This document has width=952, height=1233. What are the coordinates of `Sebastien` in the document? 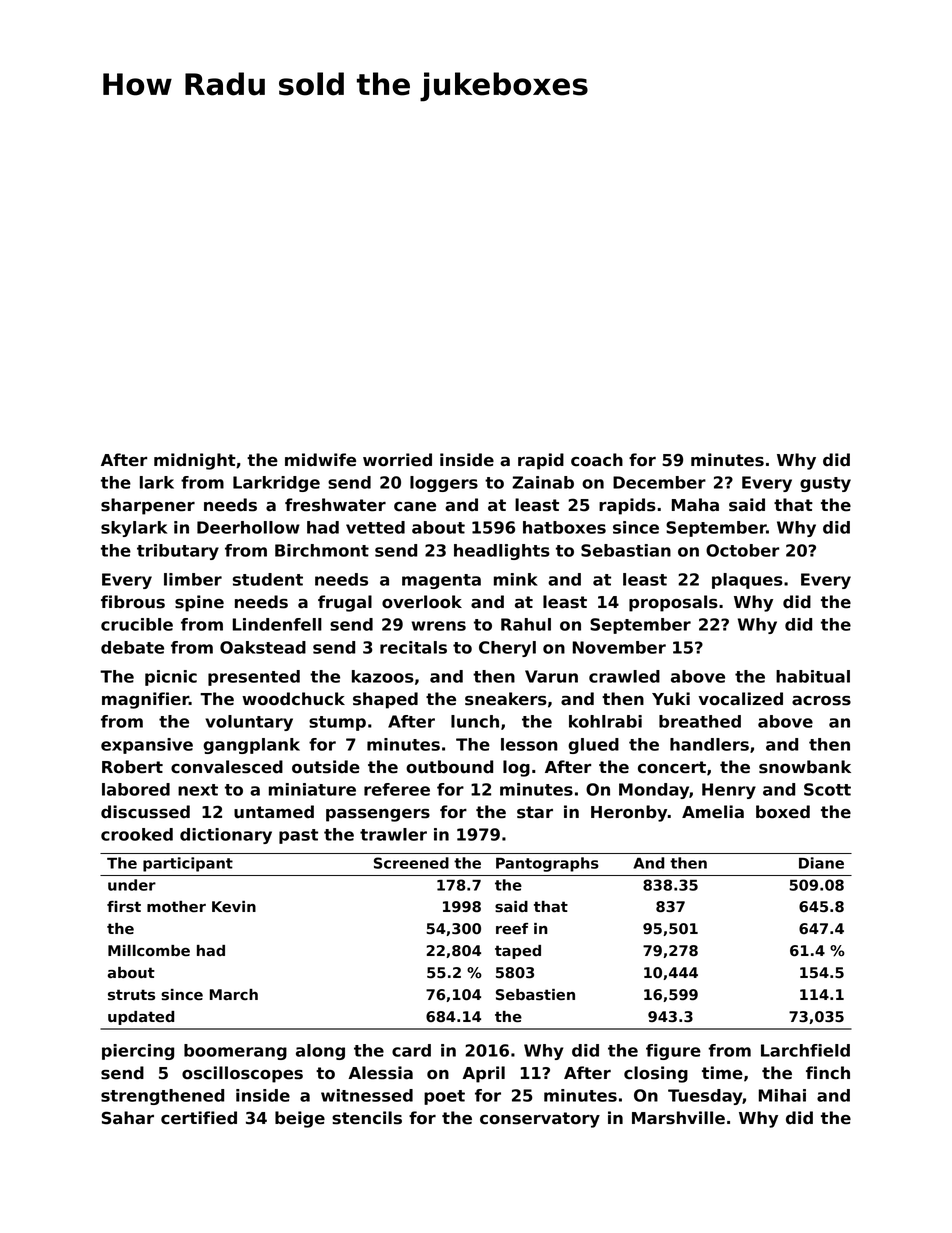 It's located at (535, 995).
